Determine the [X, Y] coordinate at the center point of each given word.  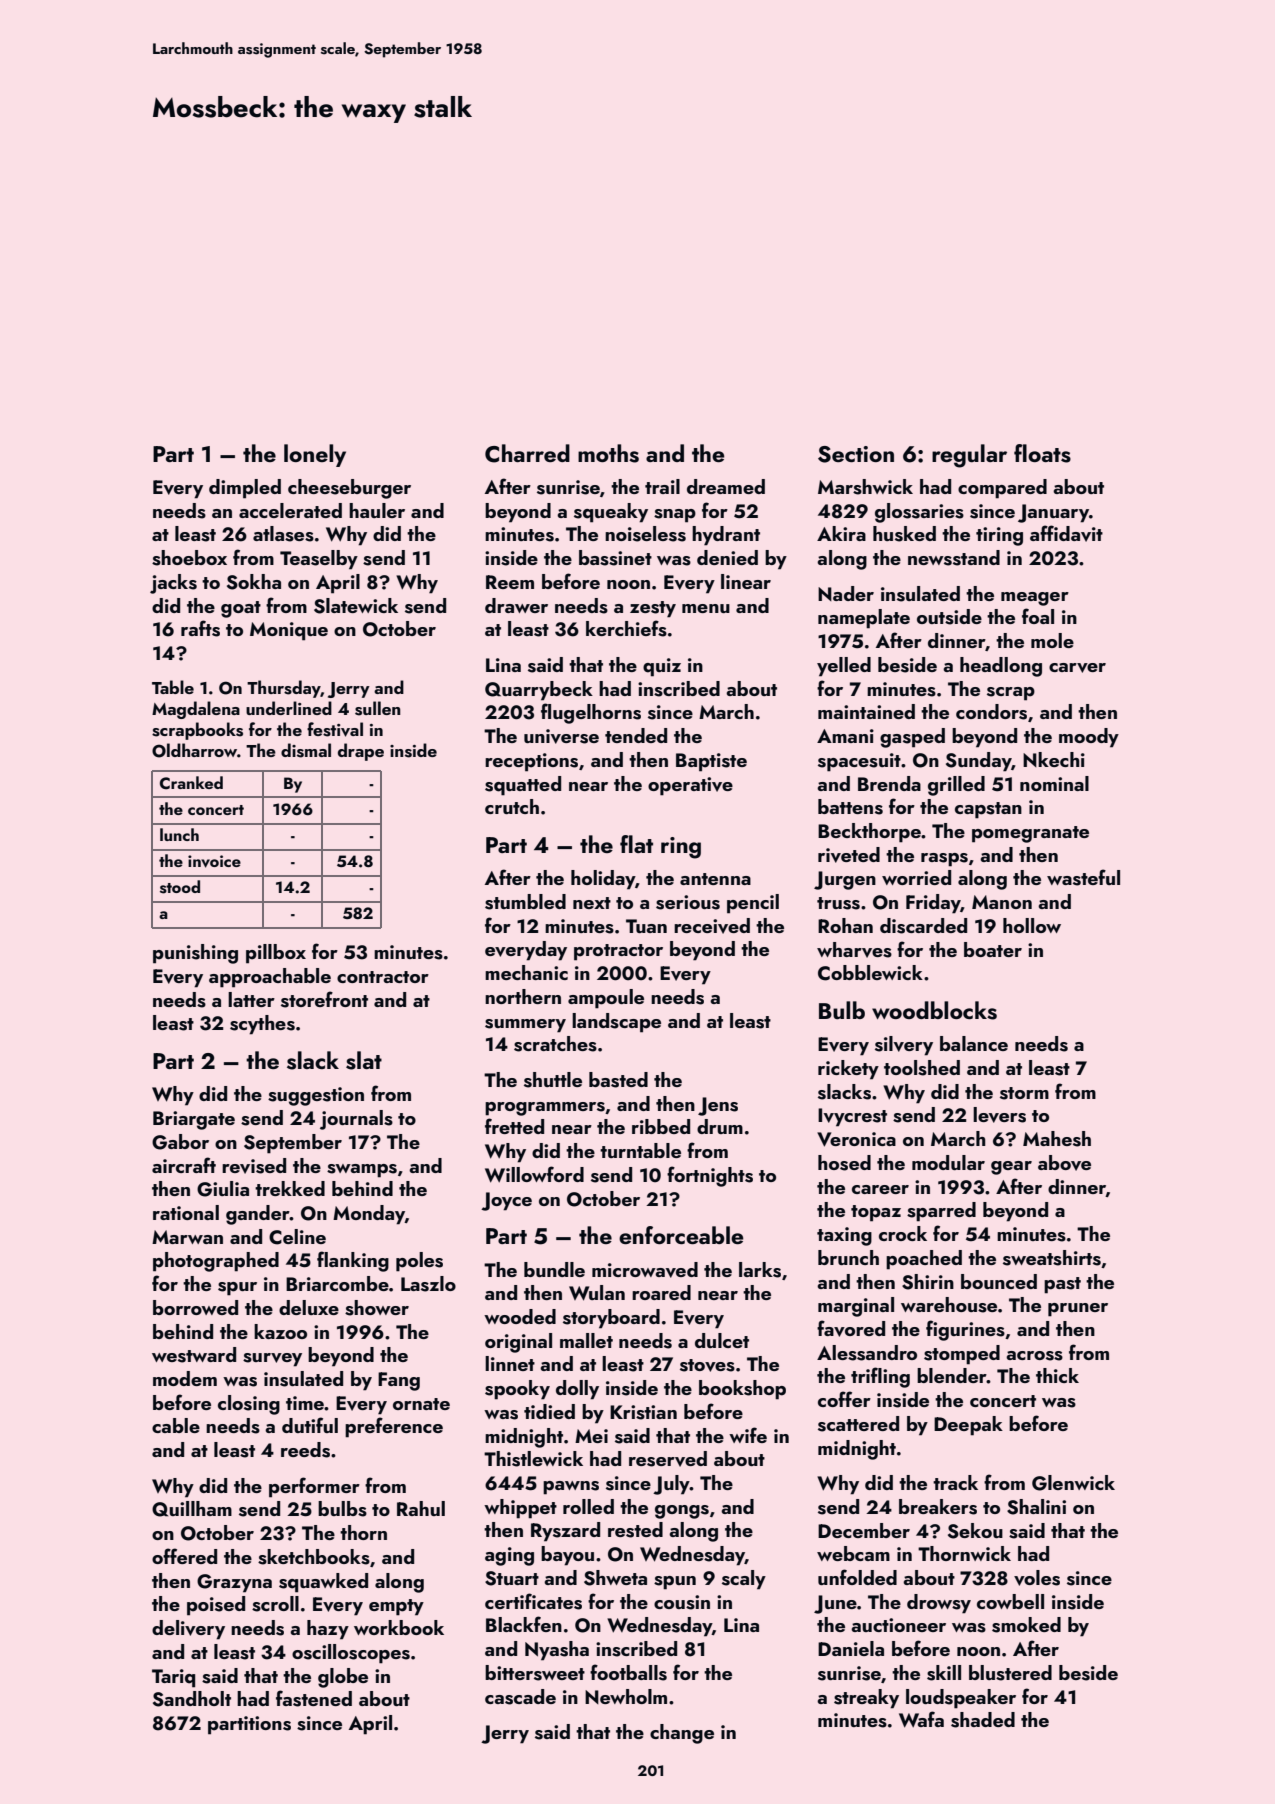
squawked [323, 1583]
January [1053, 513]
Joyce [506, 1201]
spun [675, 1583]
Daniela [851, 1648]
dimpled [245, 489]
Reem [510, 582]
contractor [383, 977]
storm [1024, 1093]
